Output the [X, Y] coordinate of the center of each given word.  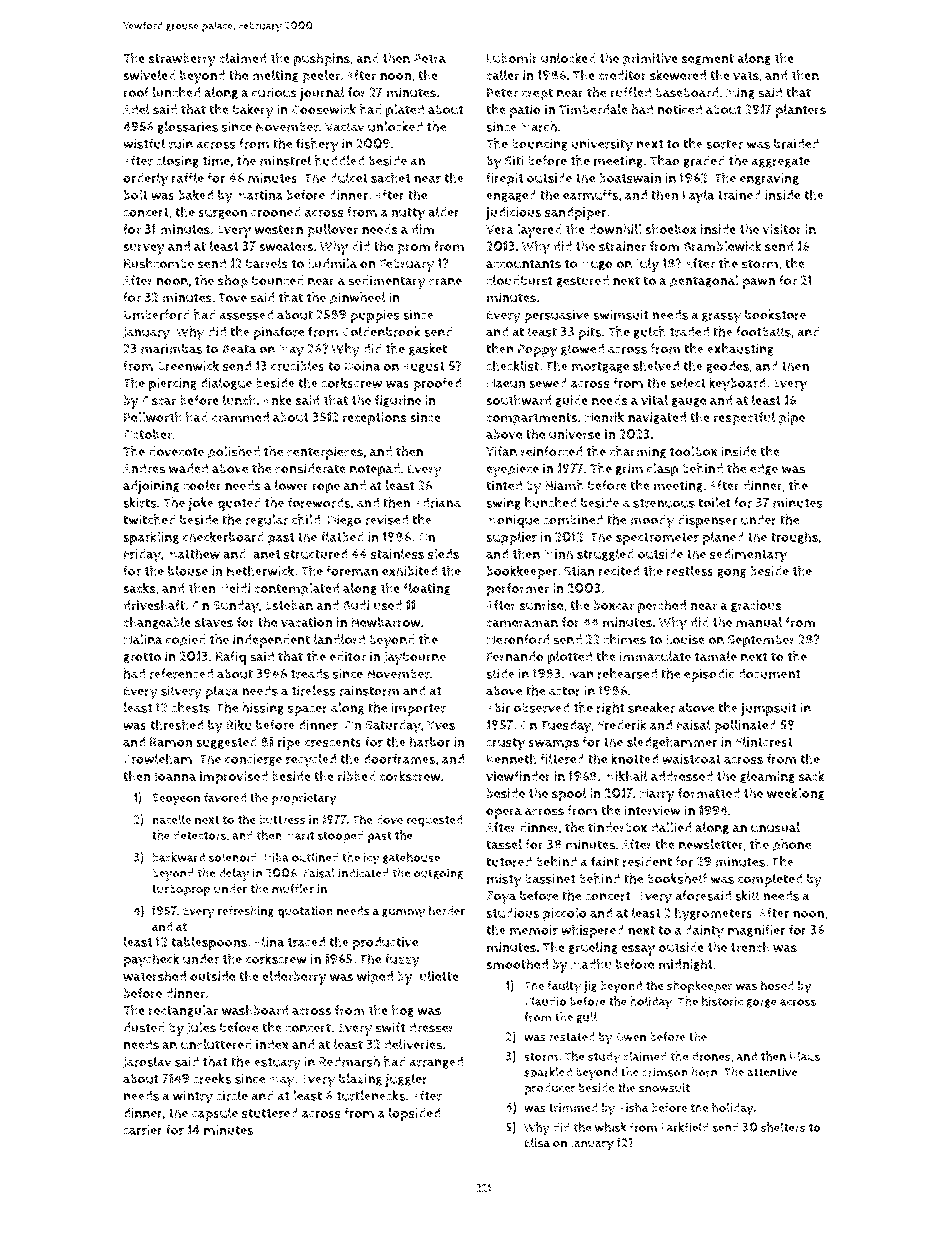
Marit [299, 835]
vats [746, 76]
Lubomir [512, 58]
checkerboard [223, 536]
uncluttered [216, 1044]
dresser [431, 1027]
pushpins [322, 59]
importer [419, 709]
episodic [709, 675]
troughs [794, 537]
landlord [339, 639]
